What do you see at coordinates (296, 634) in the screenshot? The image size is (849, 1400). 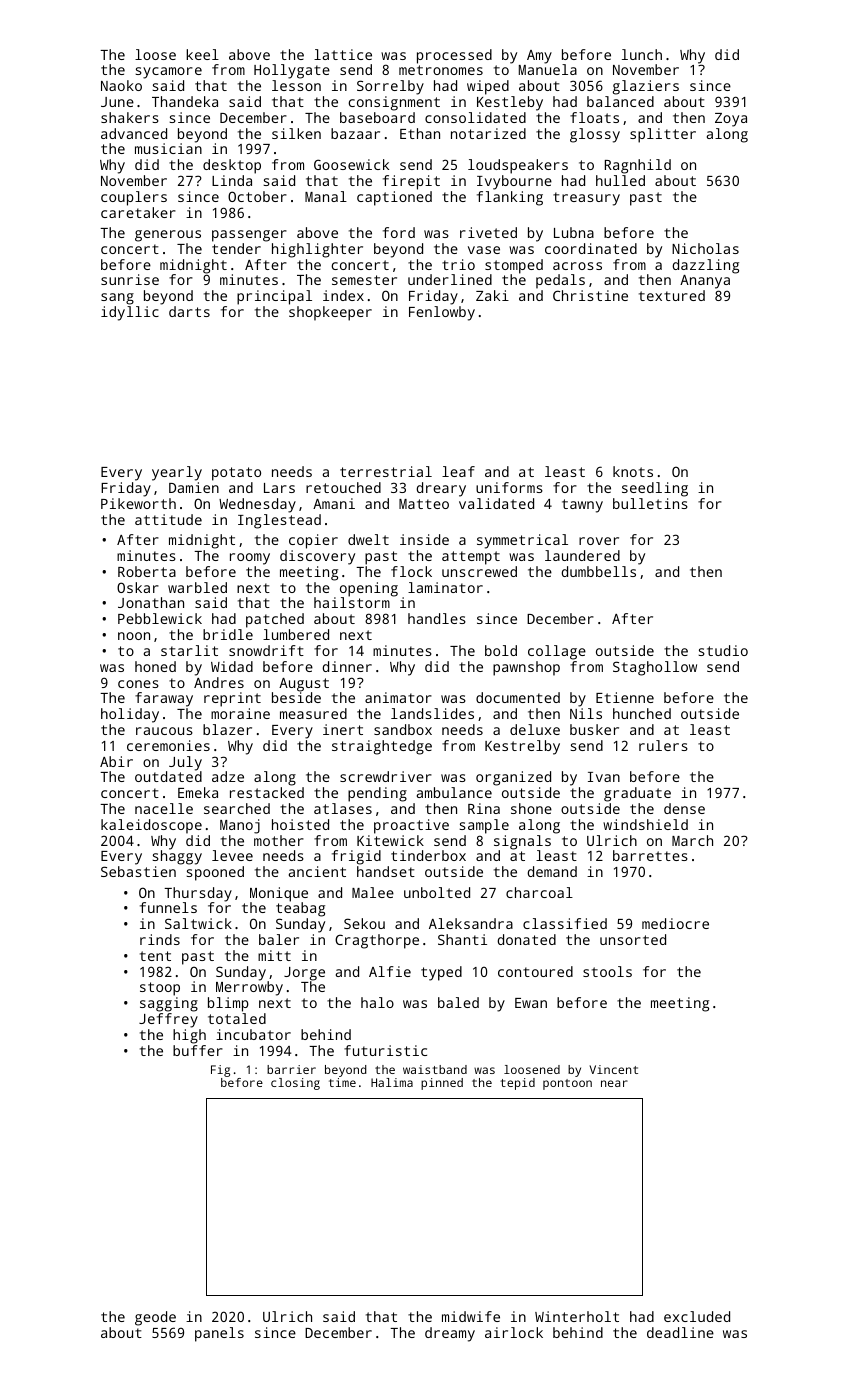 I see `lumbered` at bounding box center [296, 634].
